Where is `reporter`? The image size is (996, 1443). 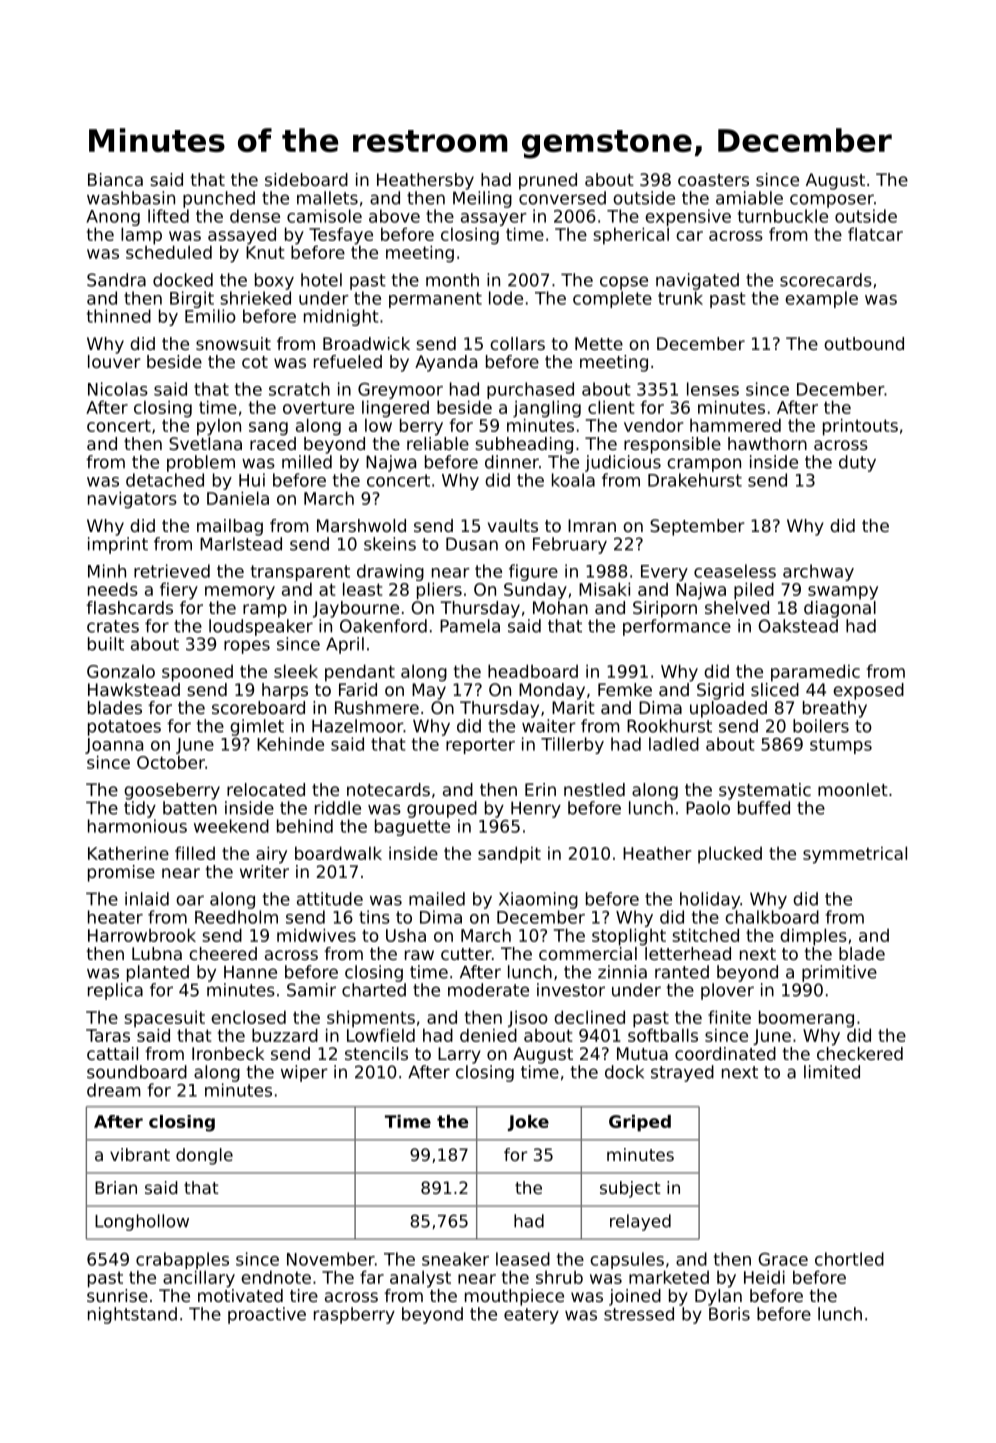
reporter is located at coordinates (480, 746).
